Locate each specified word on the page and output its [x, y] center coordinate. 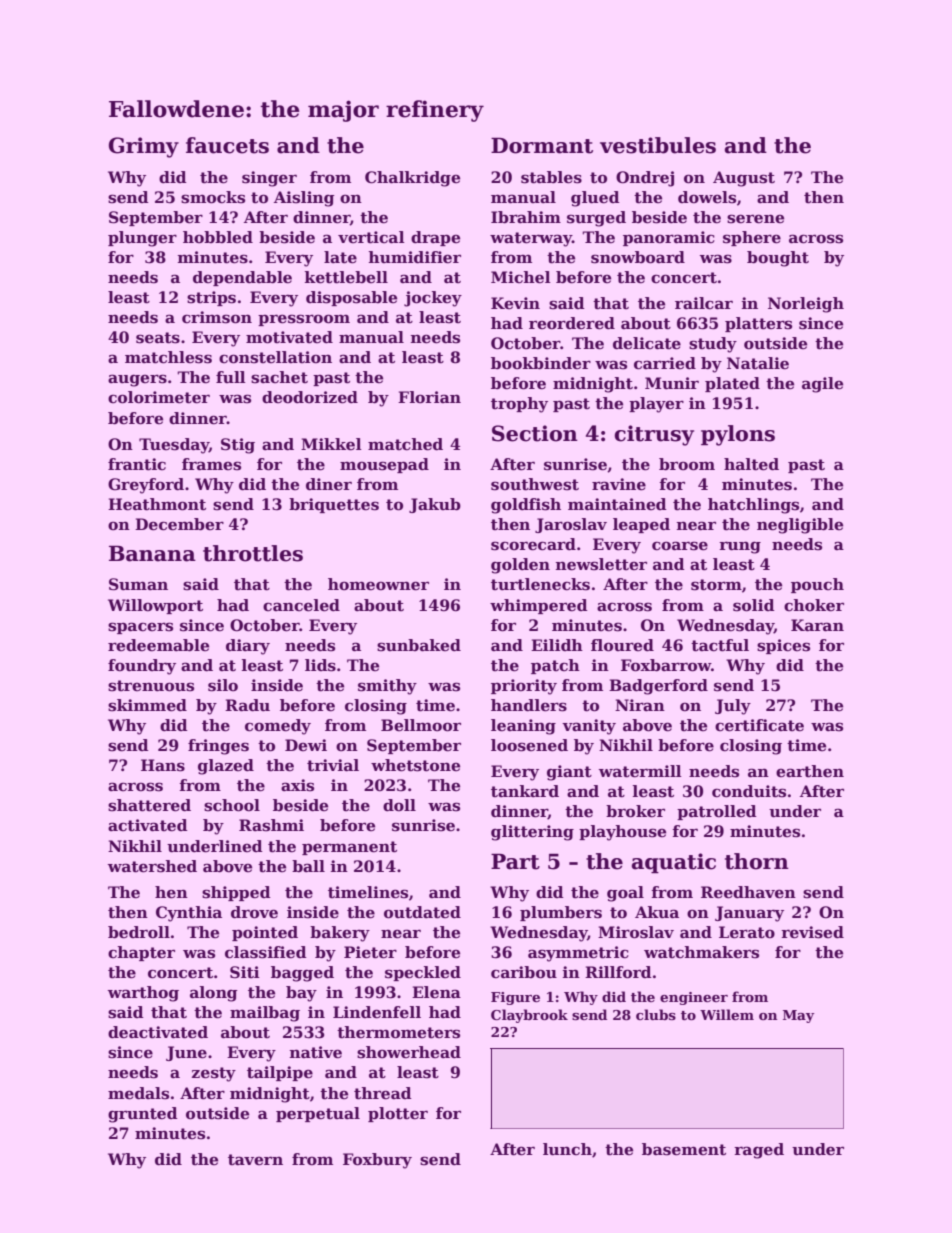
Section [535, 433]
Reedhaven [748, 892]
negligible [800, 526]
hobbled [218, 237]
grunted [143, 1115]
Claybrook [529, 1016]
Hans [163, 765]
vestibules [658, 145]
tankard [525, 791]
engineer [694, 998]
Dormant [542, 146]
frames [211, 464]
